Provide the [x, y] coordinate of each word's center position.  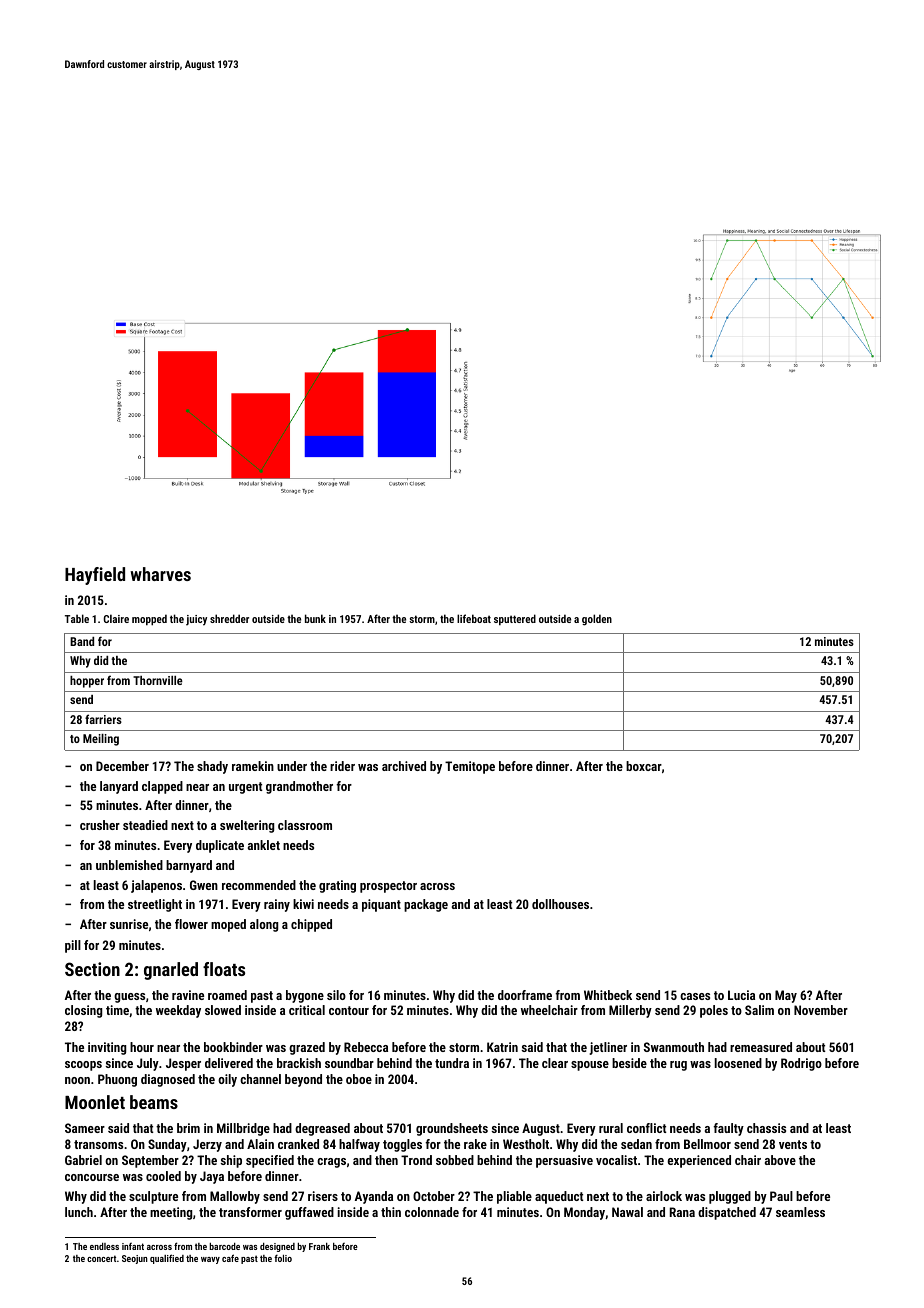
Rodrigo [801, 1064]
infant [133, 1246]
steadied [145, 825]
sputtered [515, 619]
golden [597, 620]
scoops [83, 1066]
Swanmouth [674, 1047]
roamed [227, 995]
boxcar [644, 766]
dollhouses [560, 904]
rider [342, 766]
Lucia [741, 995]
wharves [160, 574]
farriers [103, 719]
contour [349, 1010]
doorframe [525, 995]
